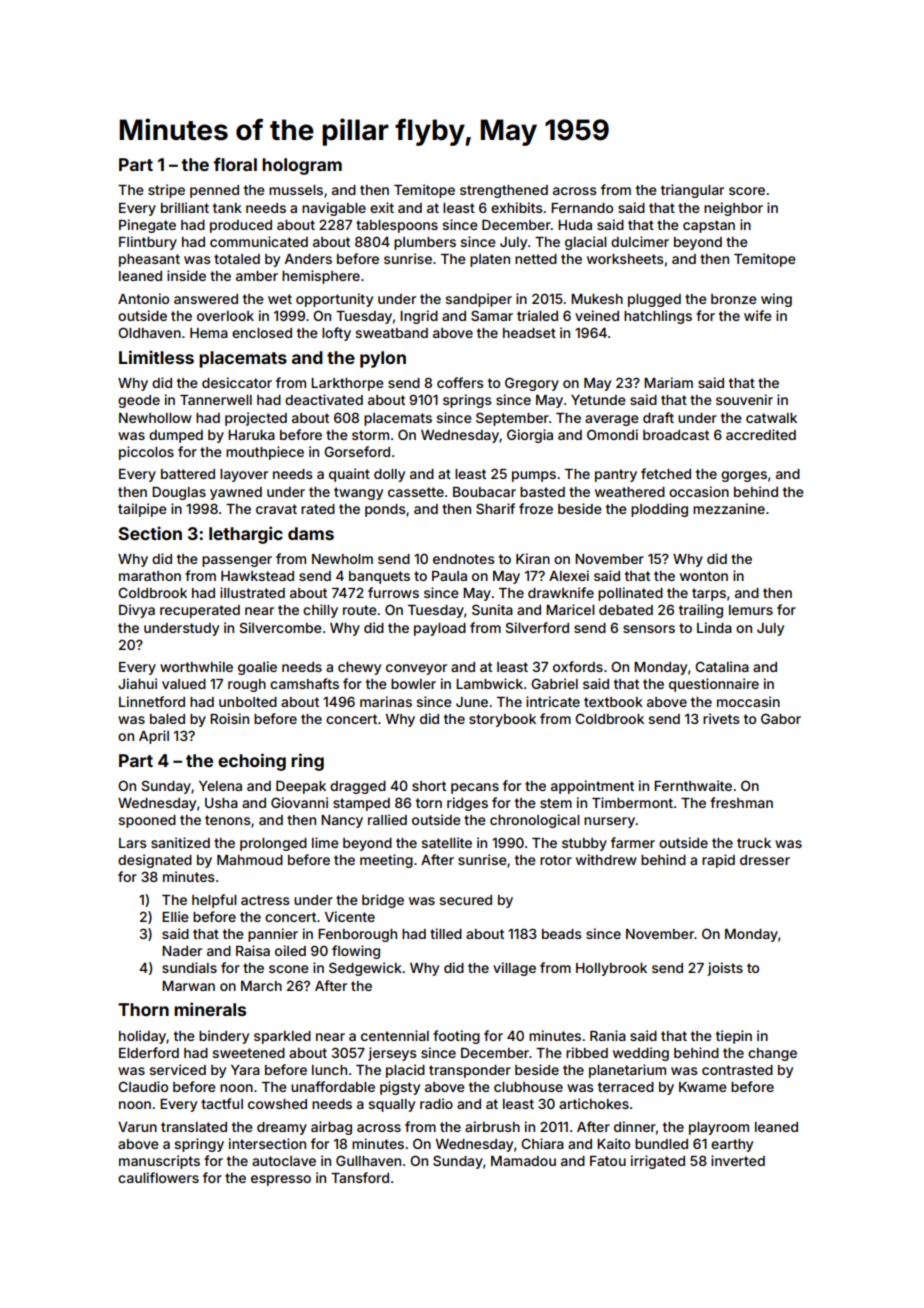 The width and height of the page is (924, 1308). What do you see at coordinates (747, 191) in the page?
I see `score` at bounding box center [747, 191].
